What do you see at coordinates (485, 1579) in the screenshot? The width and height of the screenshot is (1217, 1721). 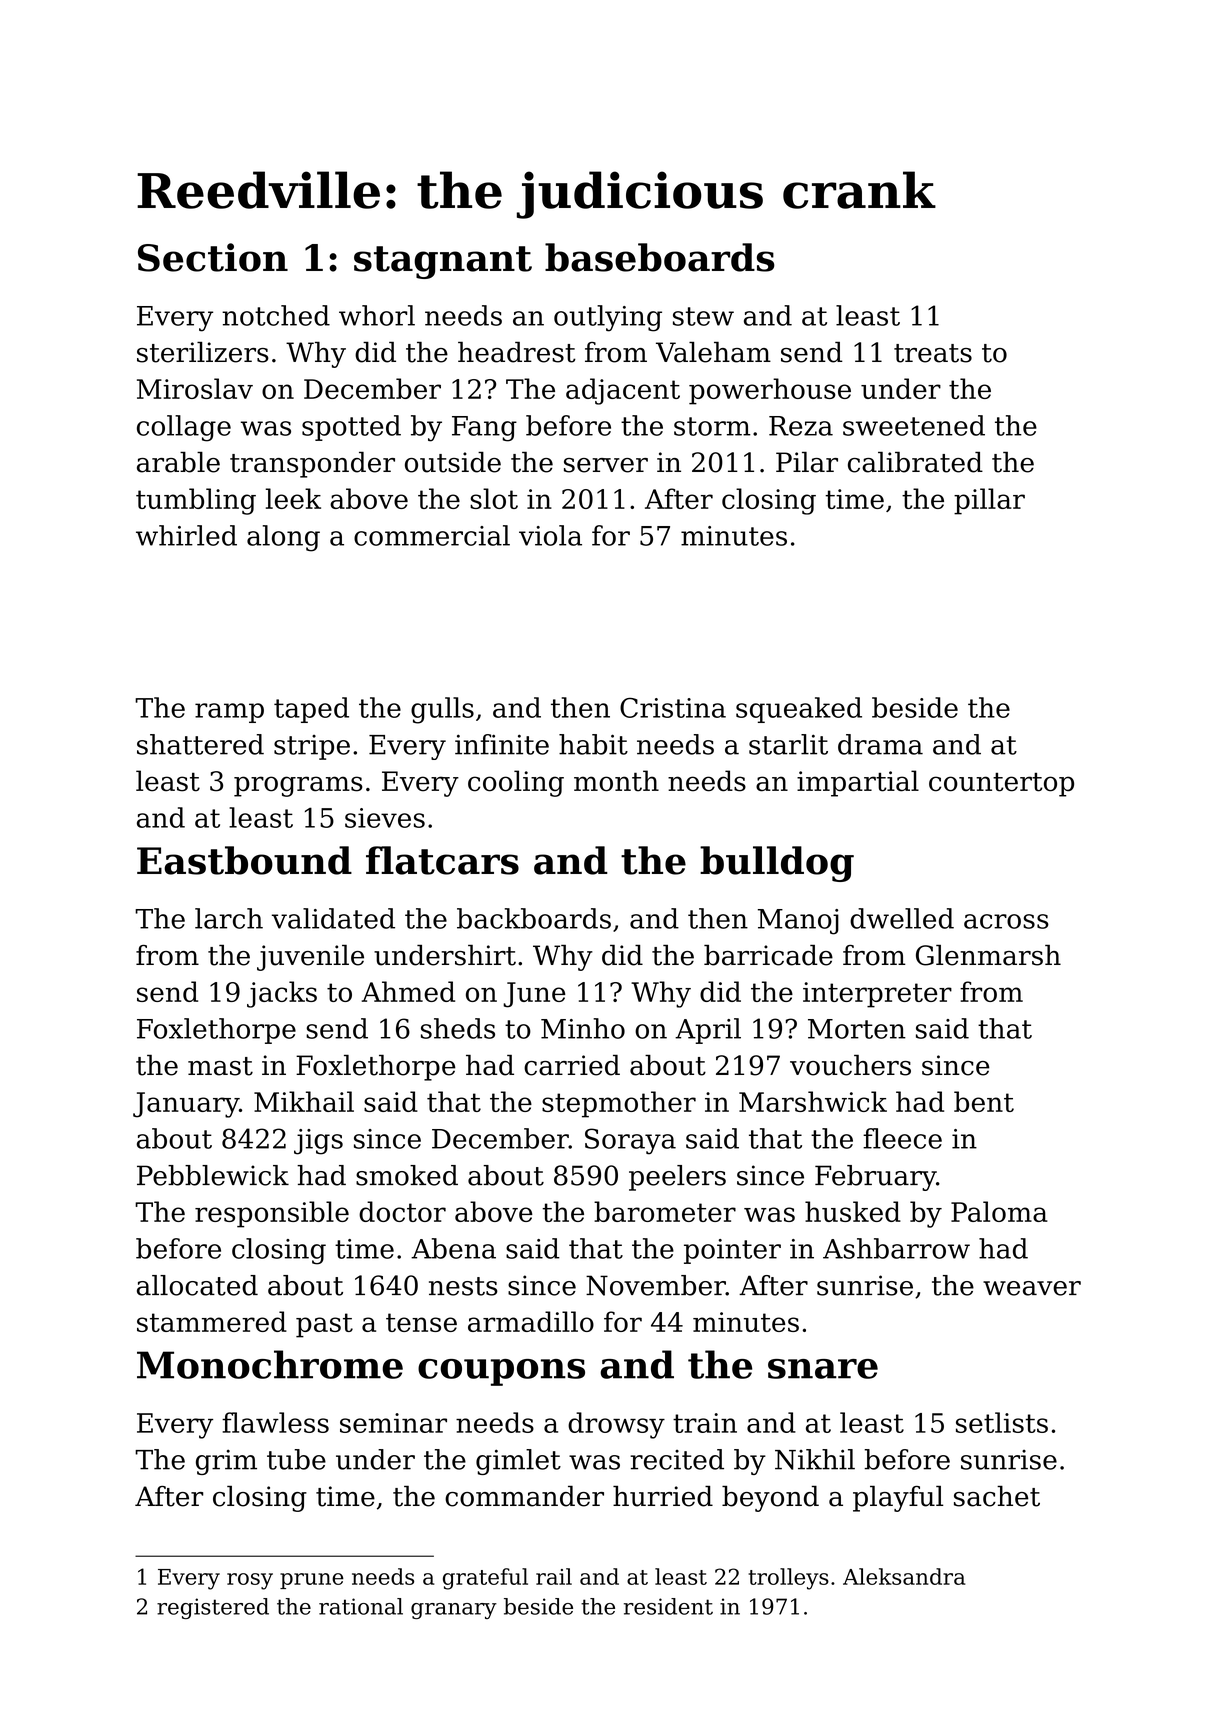 I see `grateful` at bounding box center [485, 1579].
